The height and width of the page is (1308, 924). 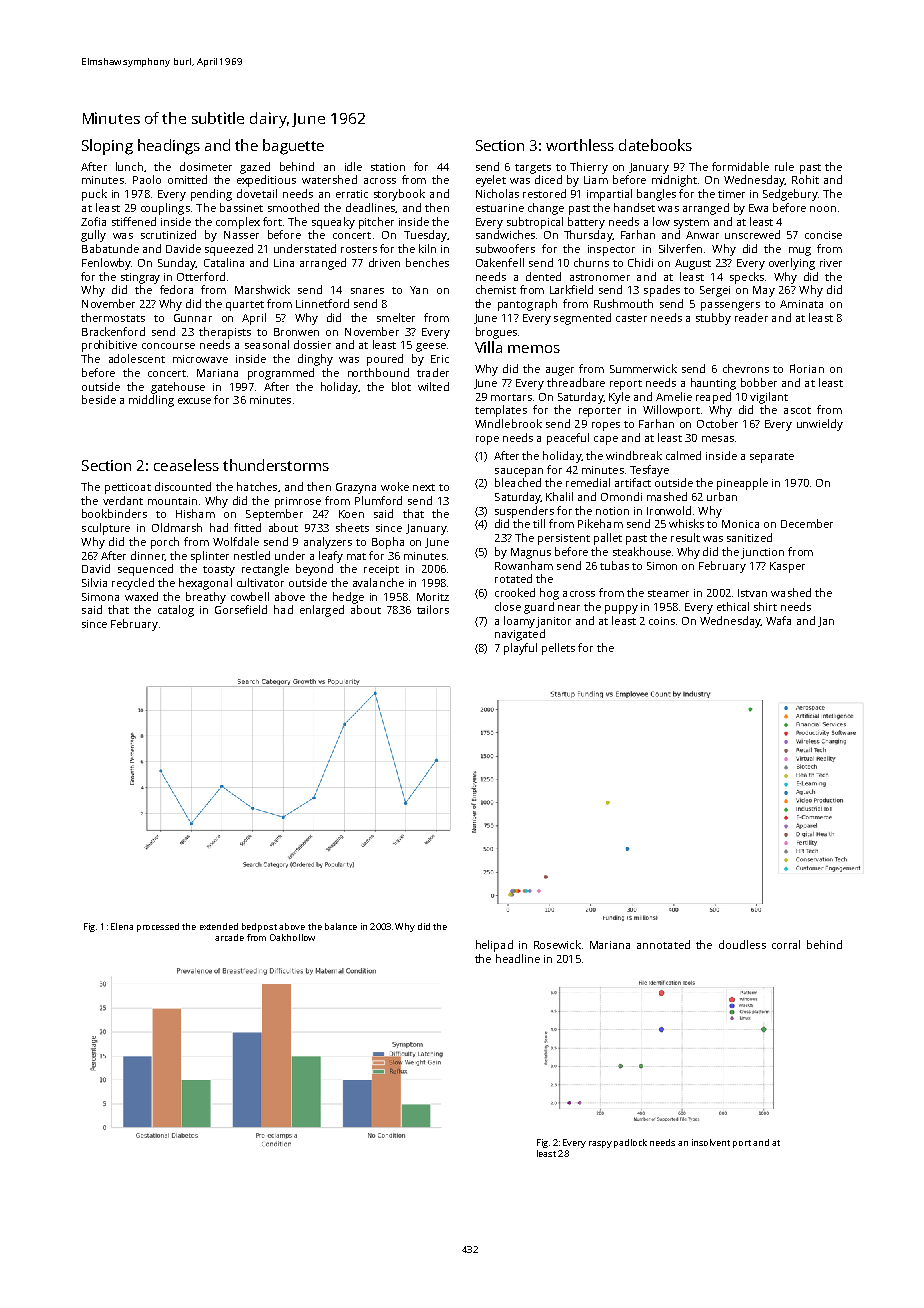 I want to click on helipad, so click(x=494, y=946).
